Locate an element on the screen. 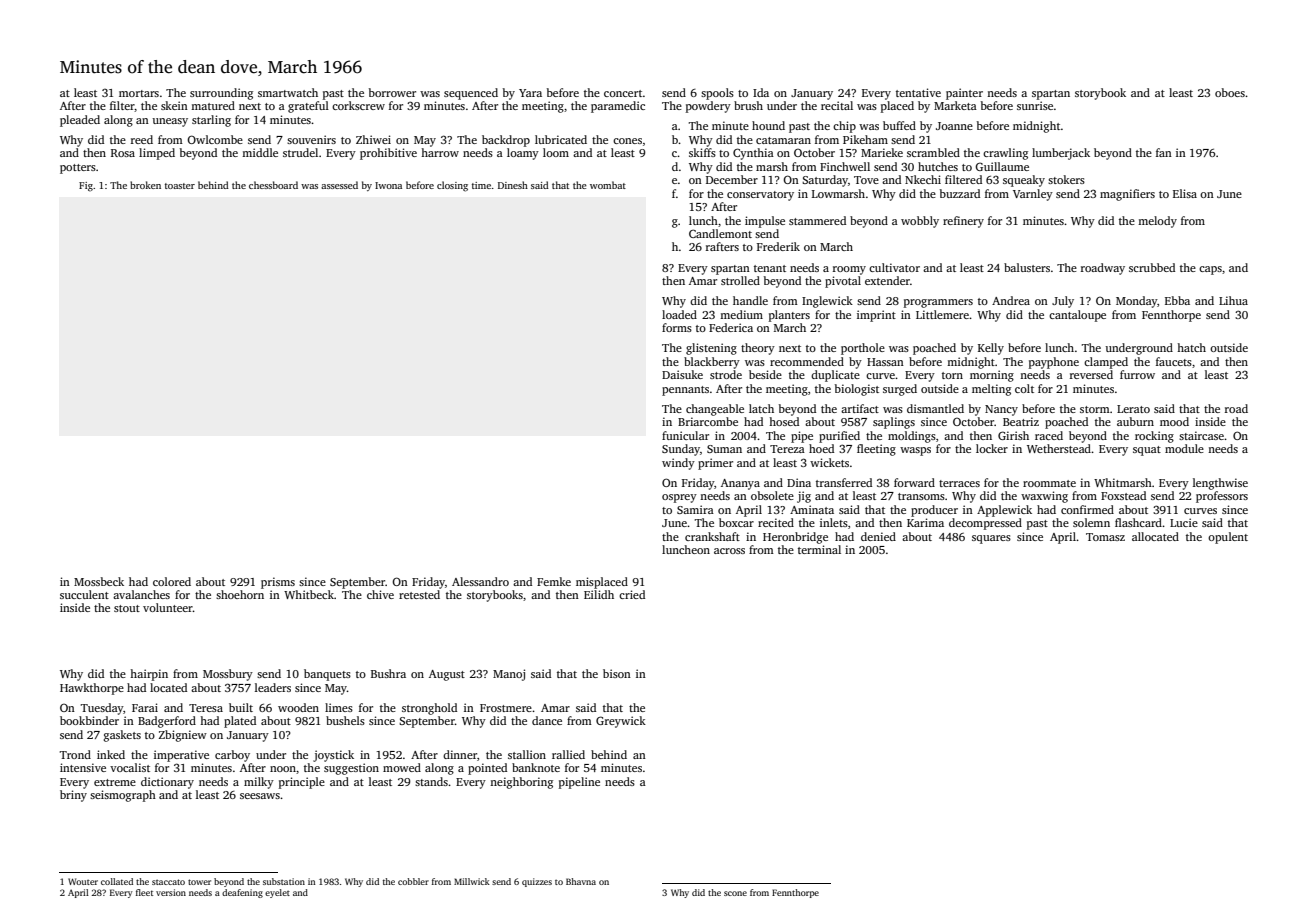  Eilidh is located at coordinates (599, 594).
